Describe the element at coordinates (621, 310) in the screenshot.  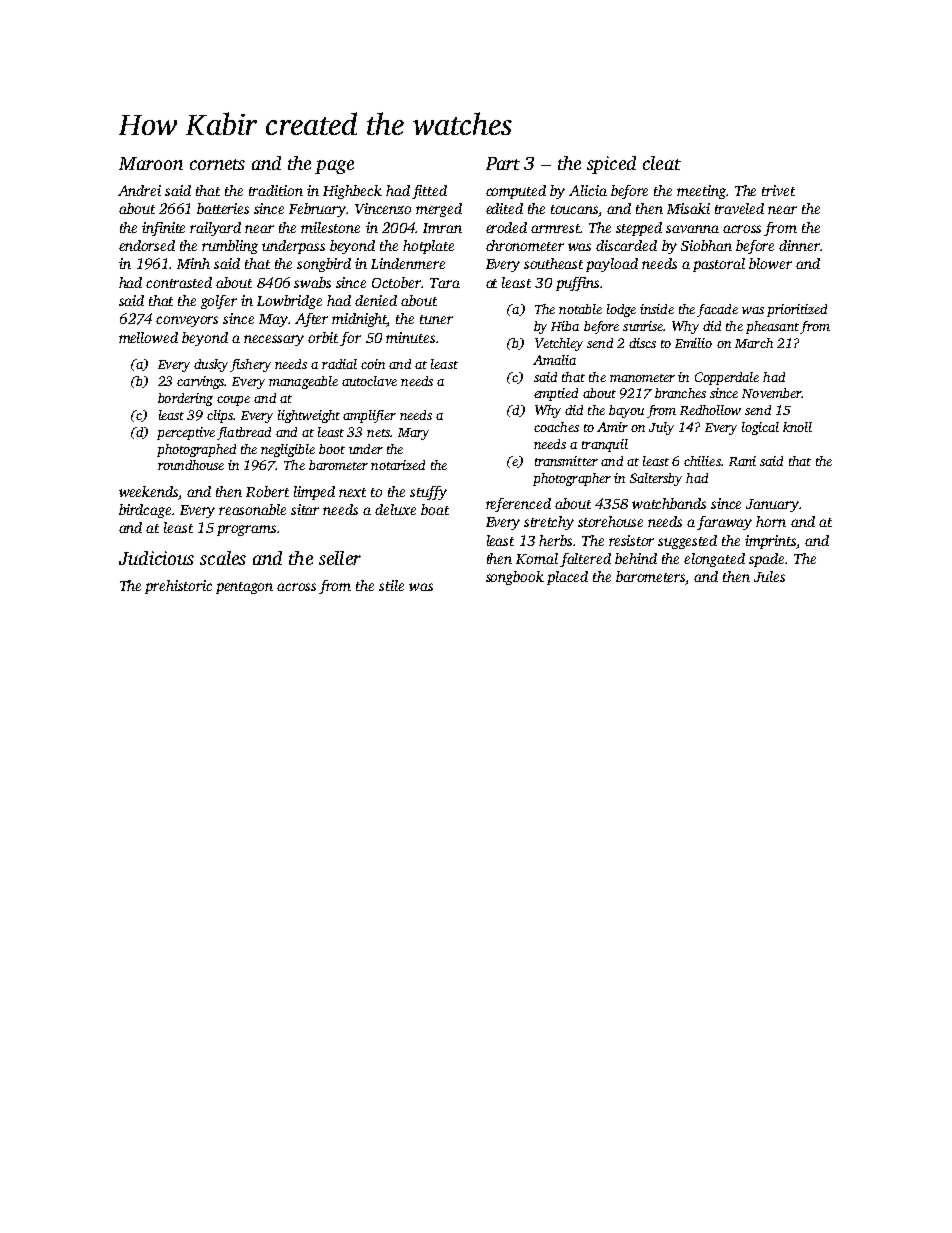
I see `lodge` at that location.
